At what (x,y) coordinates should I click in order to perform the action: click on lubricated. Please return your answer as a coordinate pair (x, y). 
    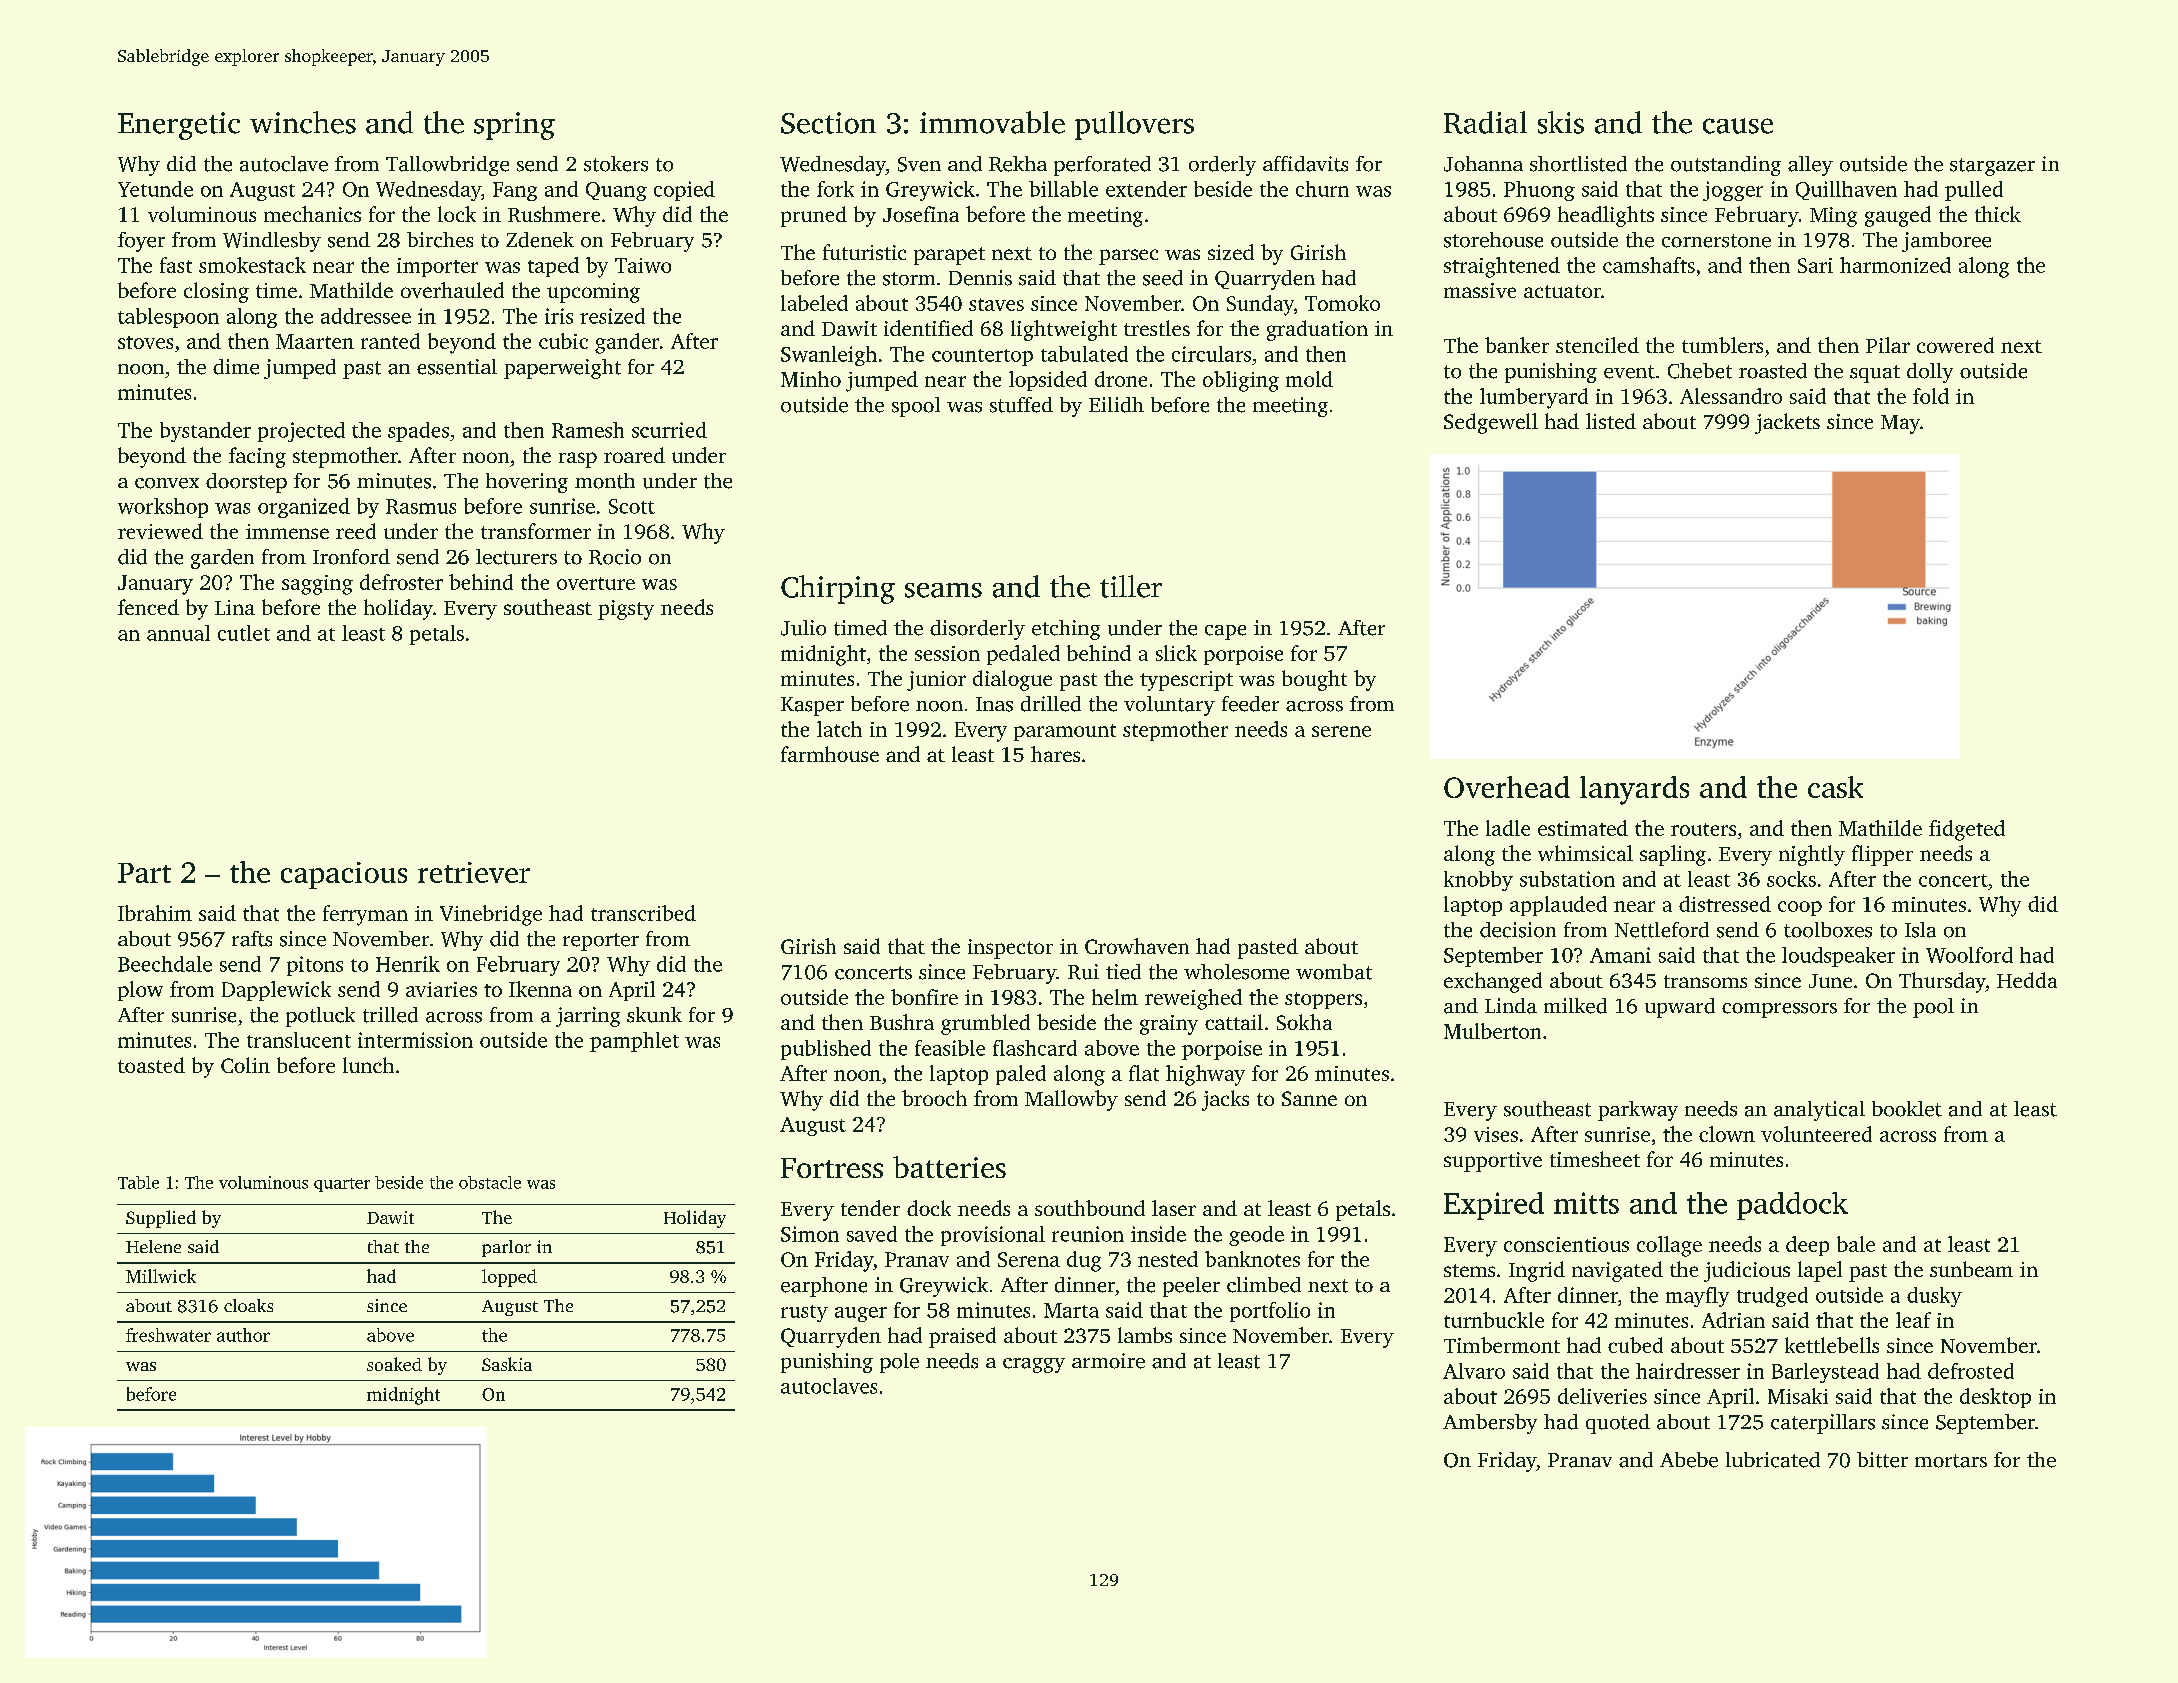
    Looking at the image, I should click on (1773, 1460).
